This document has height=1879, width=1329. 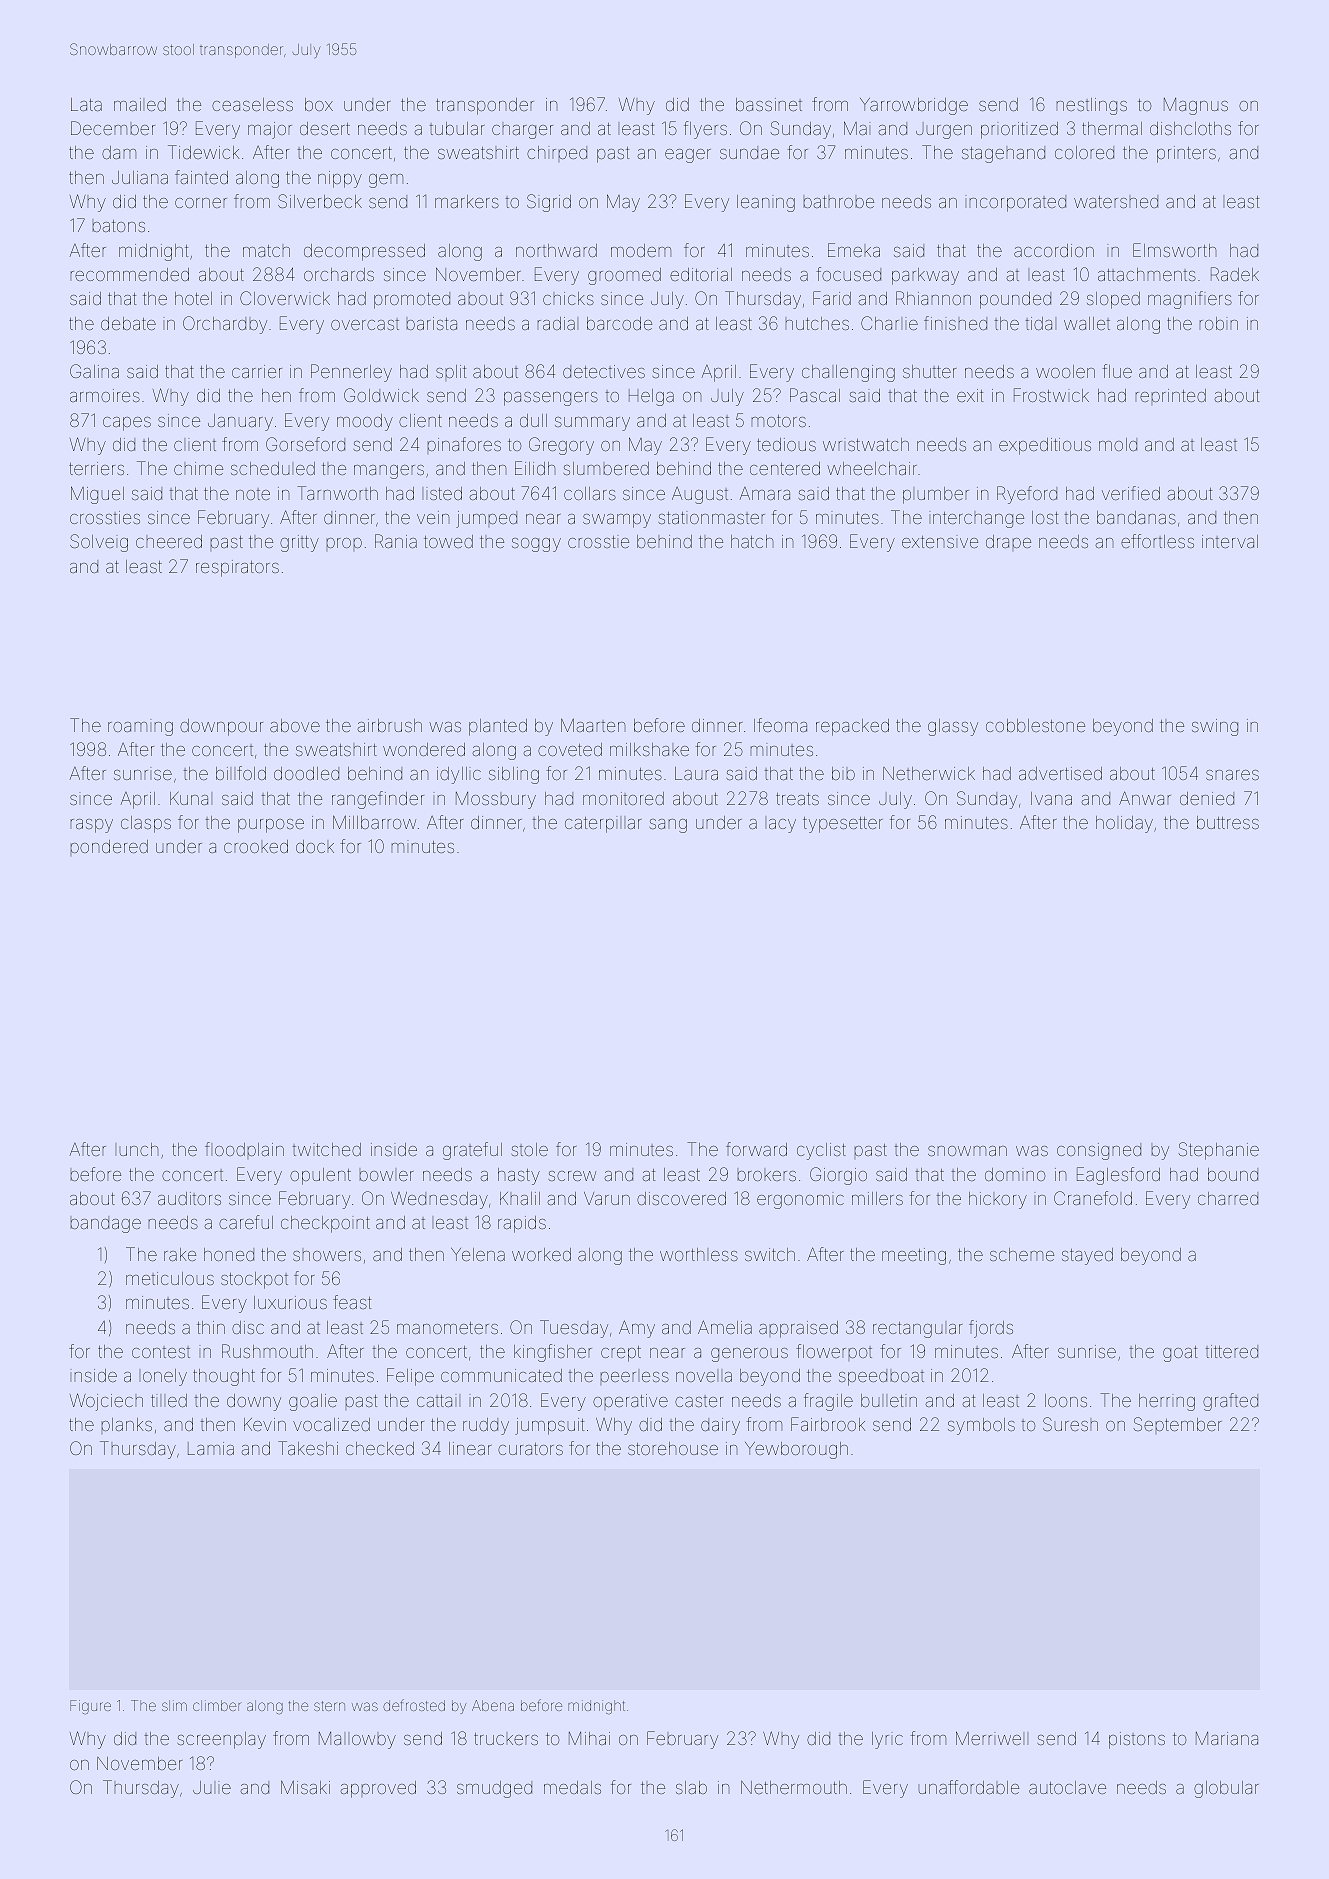 I want to click on curators, so click(x=530, y=1449).
